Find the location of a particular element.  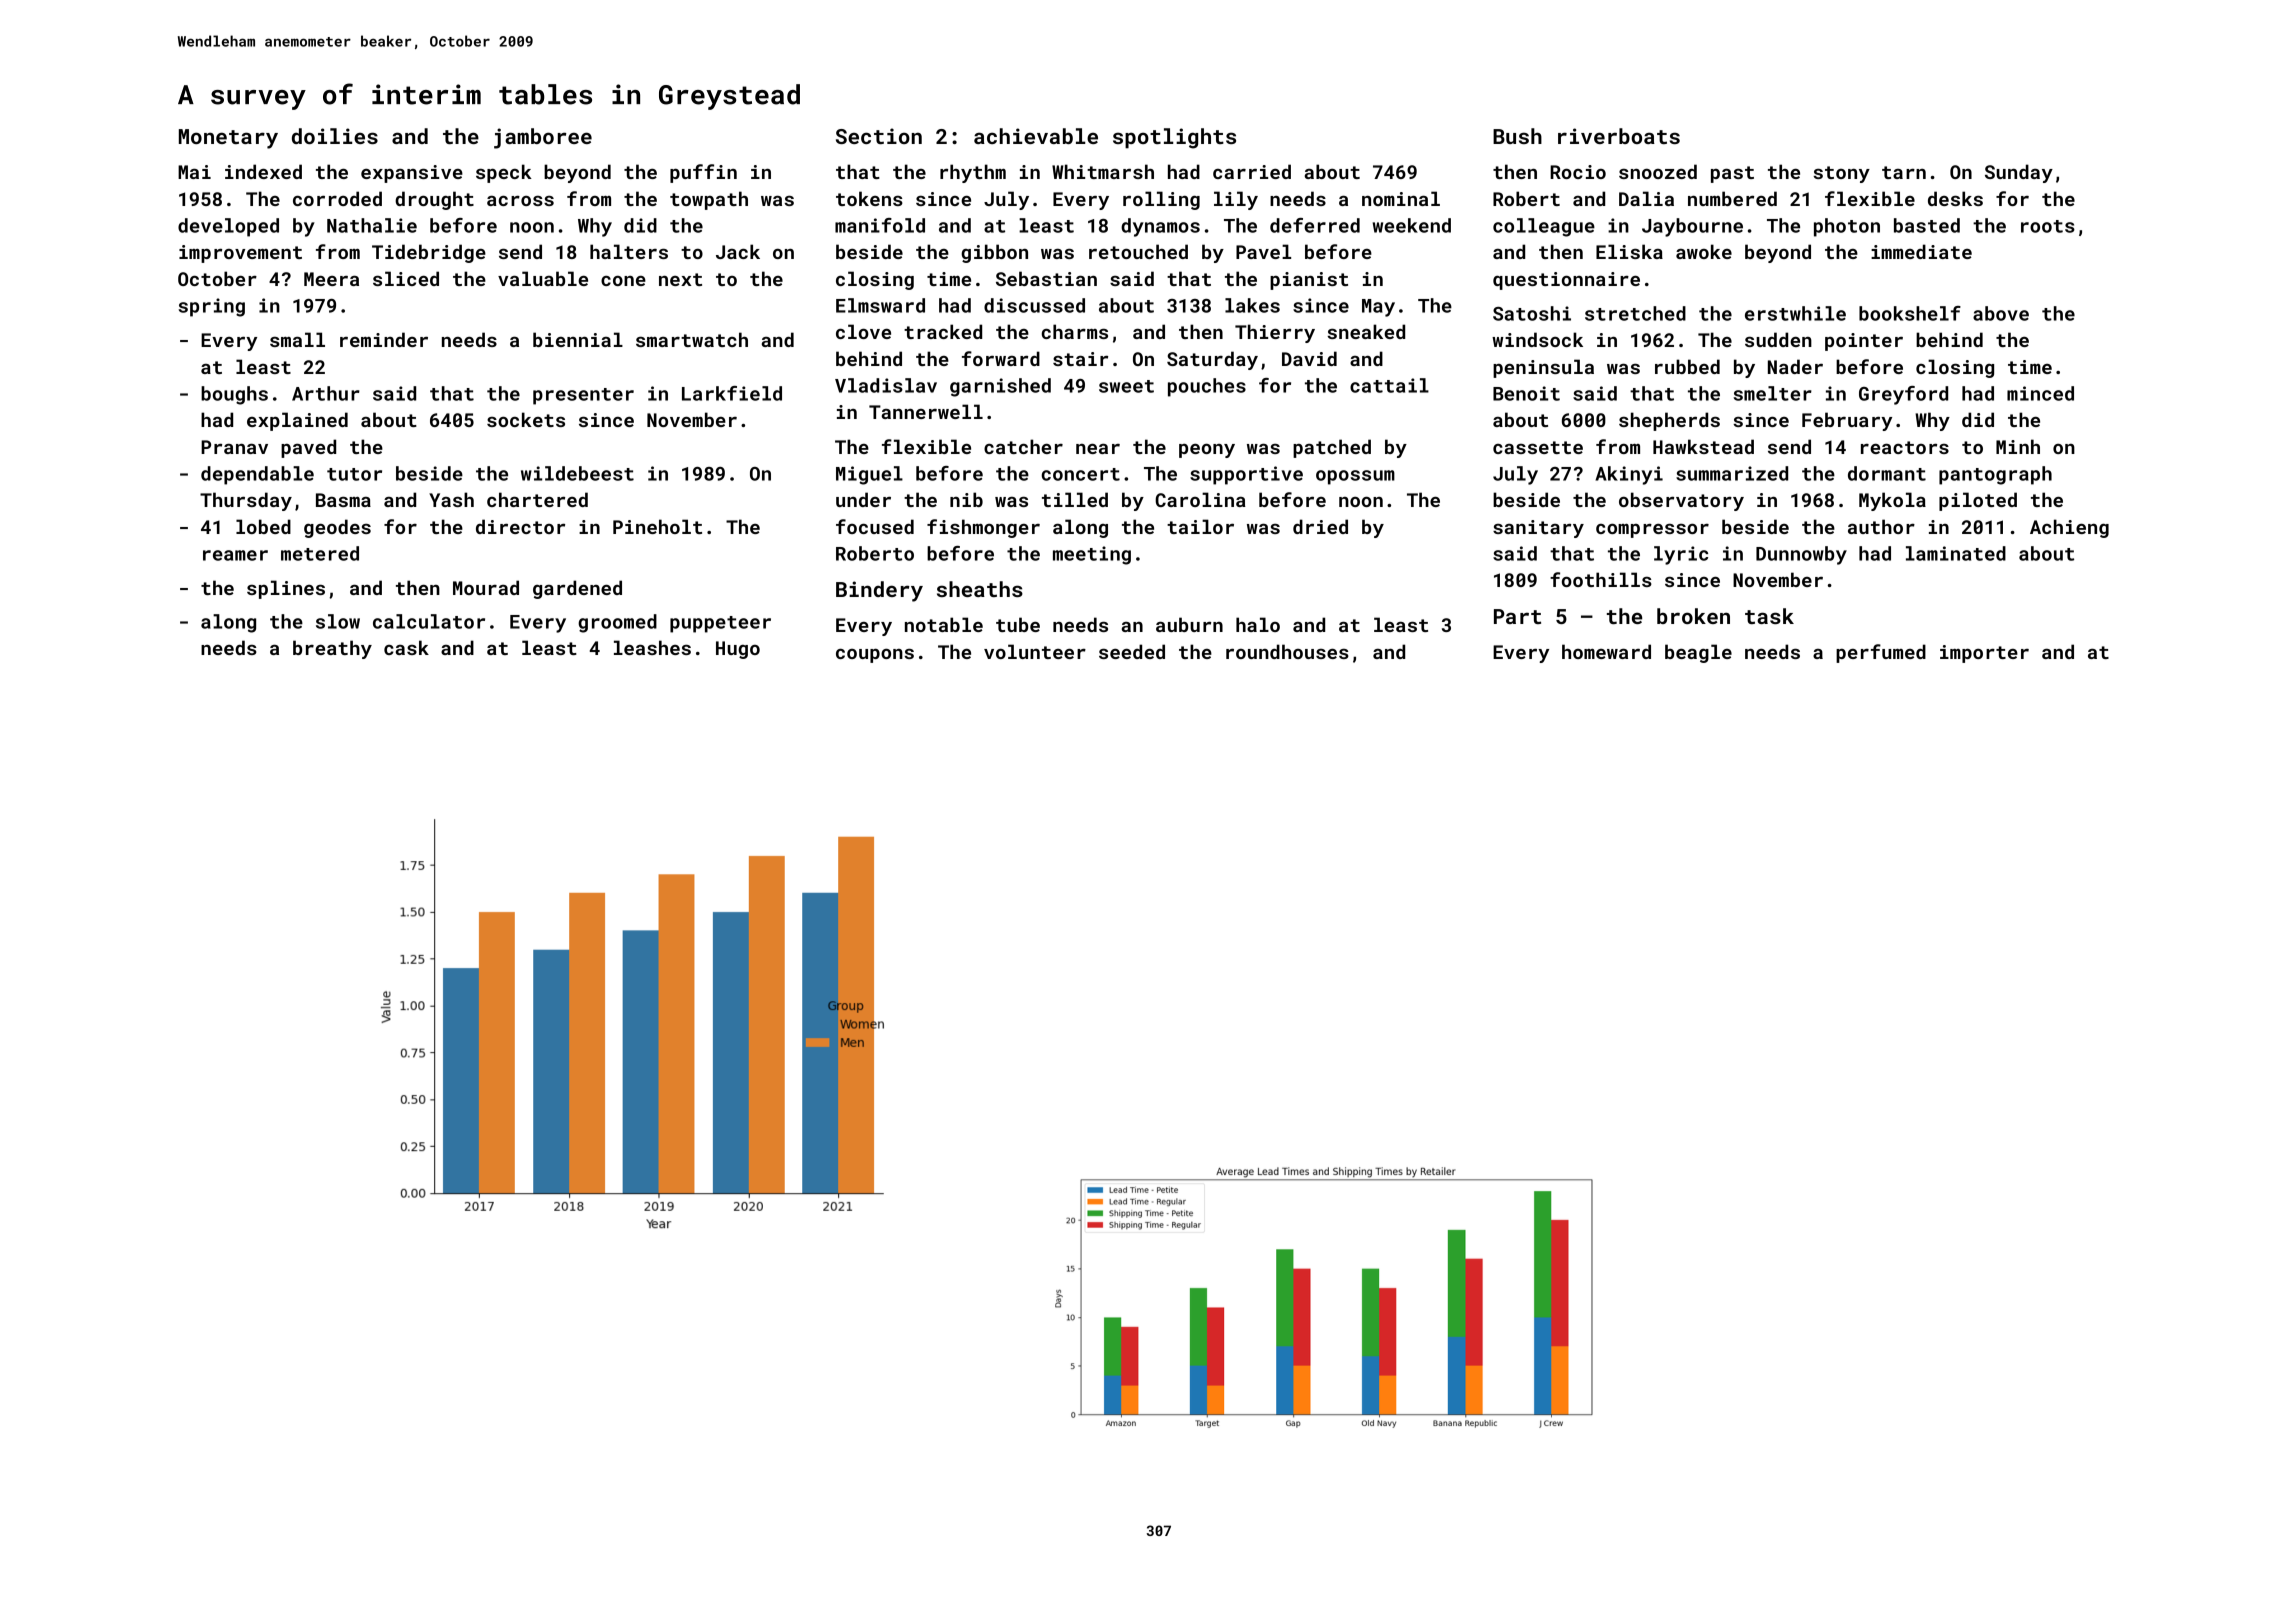

tutor is located at coordinates (354, 474).
